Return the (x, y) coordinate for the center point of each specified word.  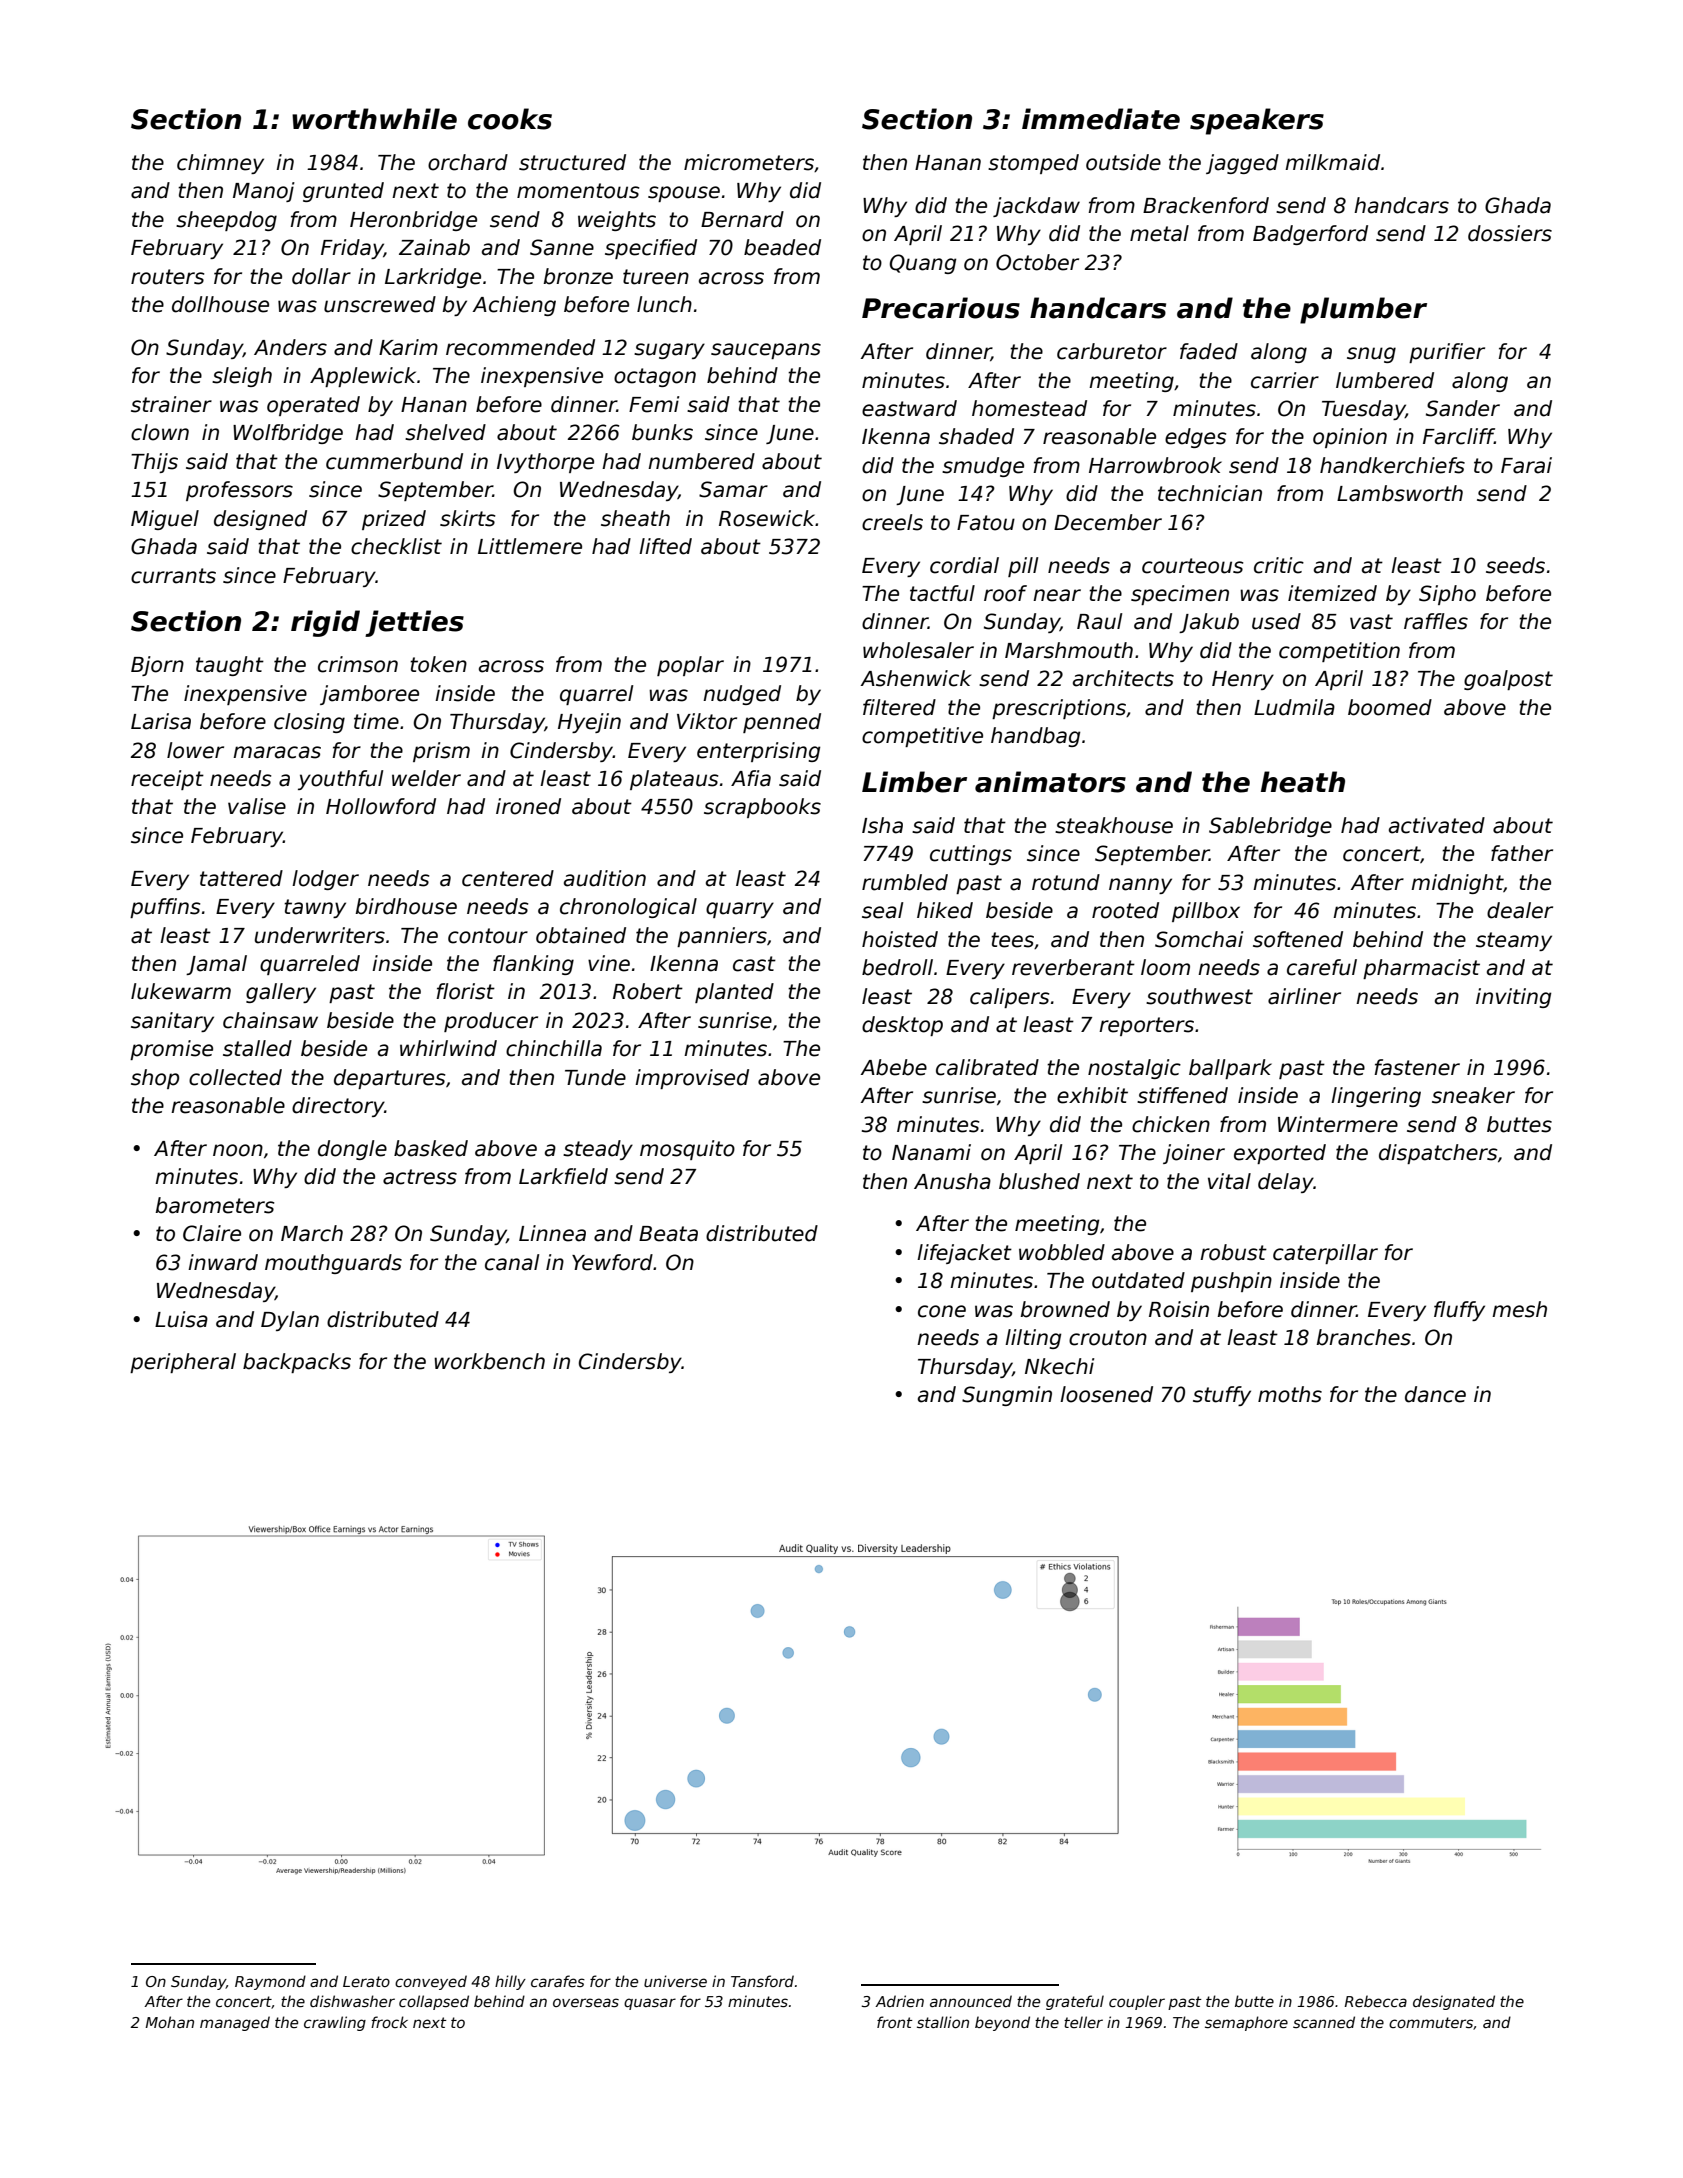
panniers (722, 937)
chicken (1171, 1124)
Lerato (366, 1981)
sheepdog (226, 221)
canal (512, 1262)
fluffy (1459, 1311)
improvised (692, 1079)
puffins (165, 908)
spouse (684, 194)
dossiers (1510, 233)
